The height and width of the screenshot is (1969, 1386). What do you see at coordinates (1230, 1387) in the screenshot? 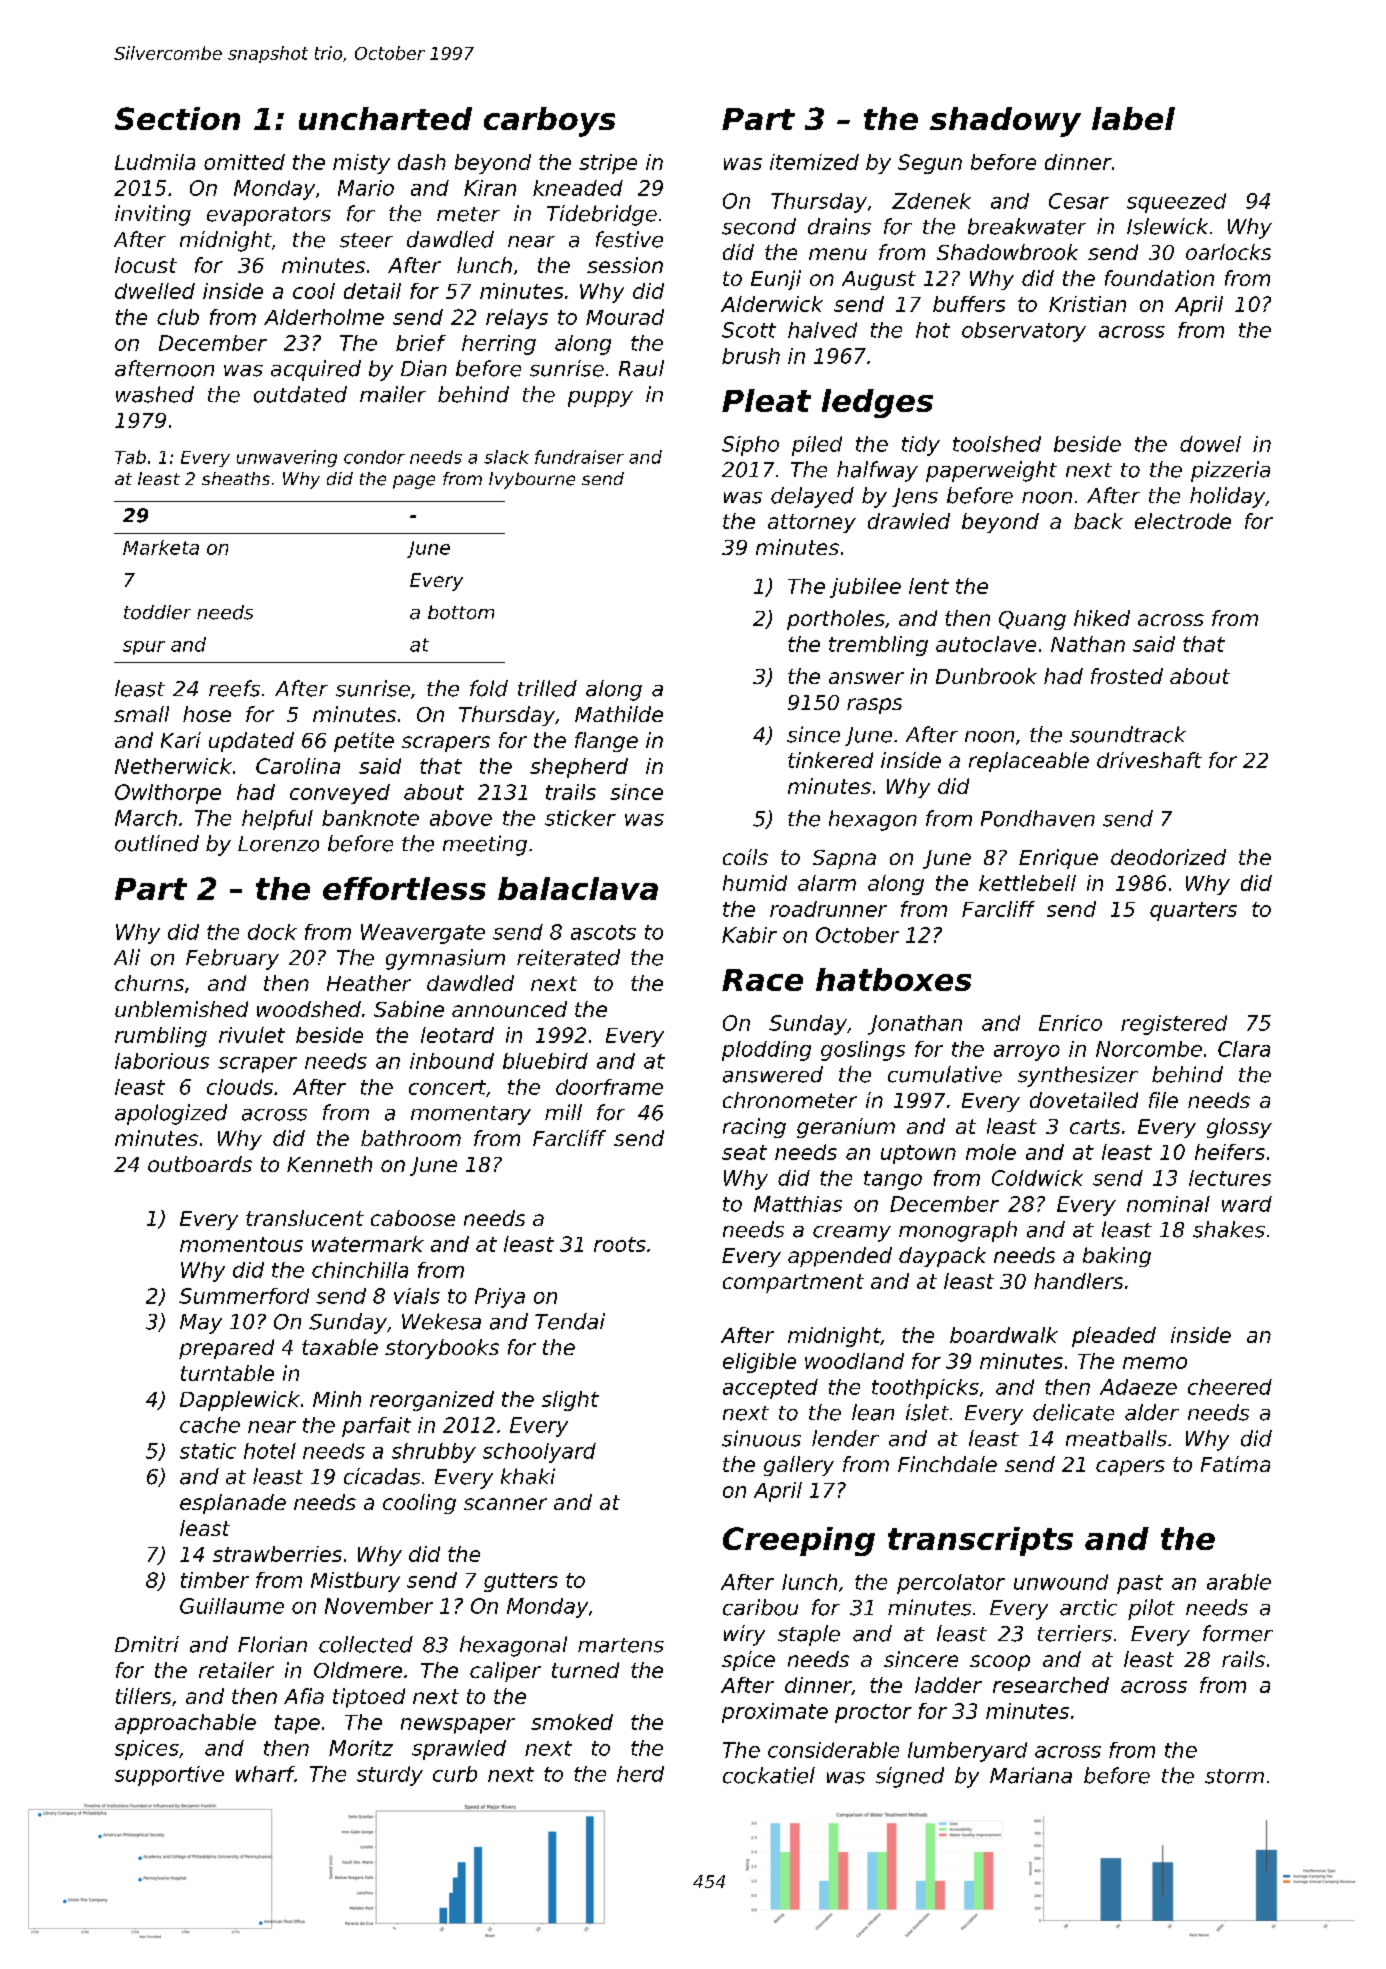
I see `cheered` at bounding box center [1230, 1387].
